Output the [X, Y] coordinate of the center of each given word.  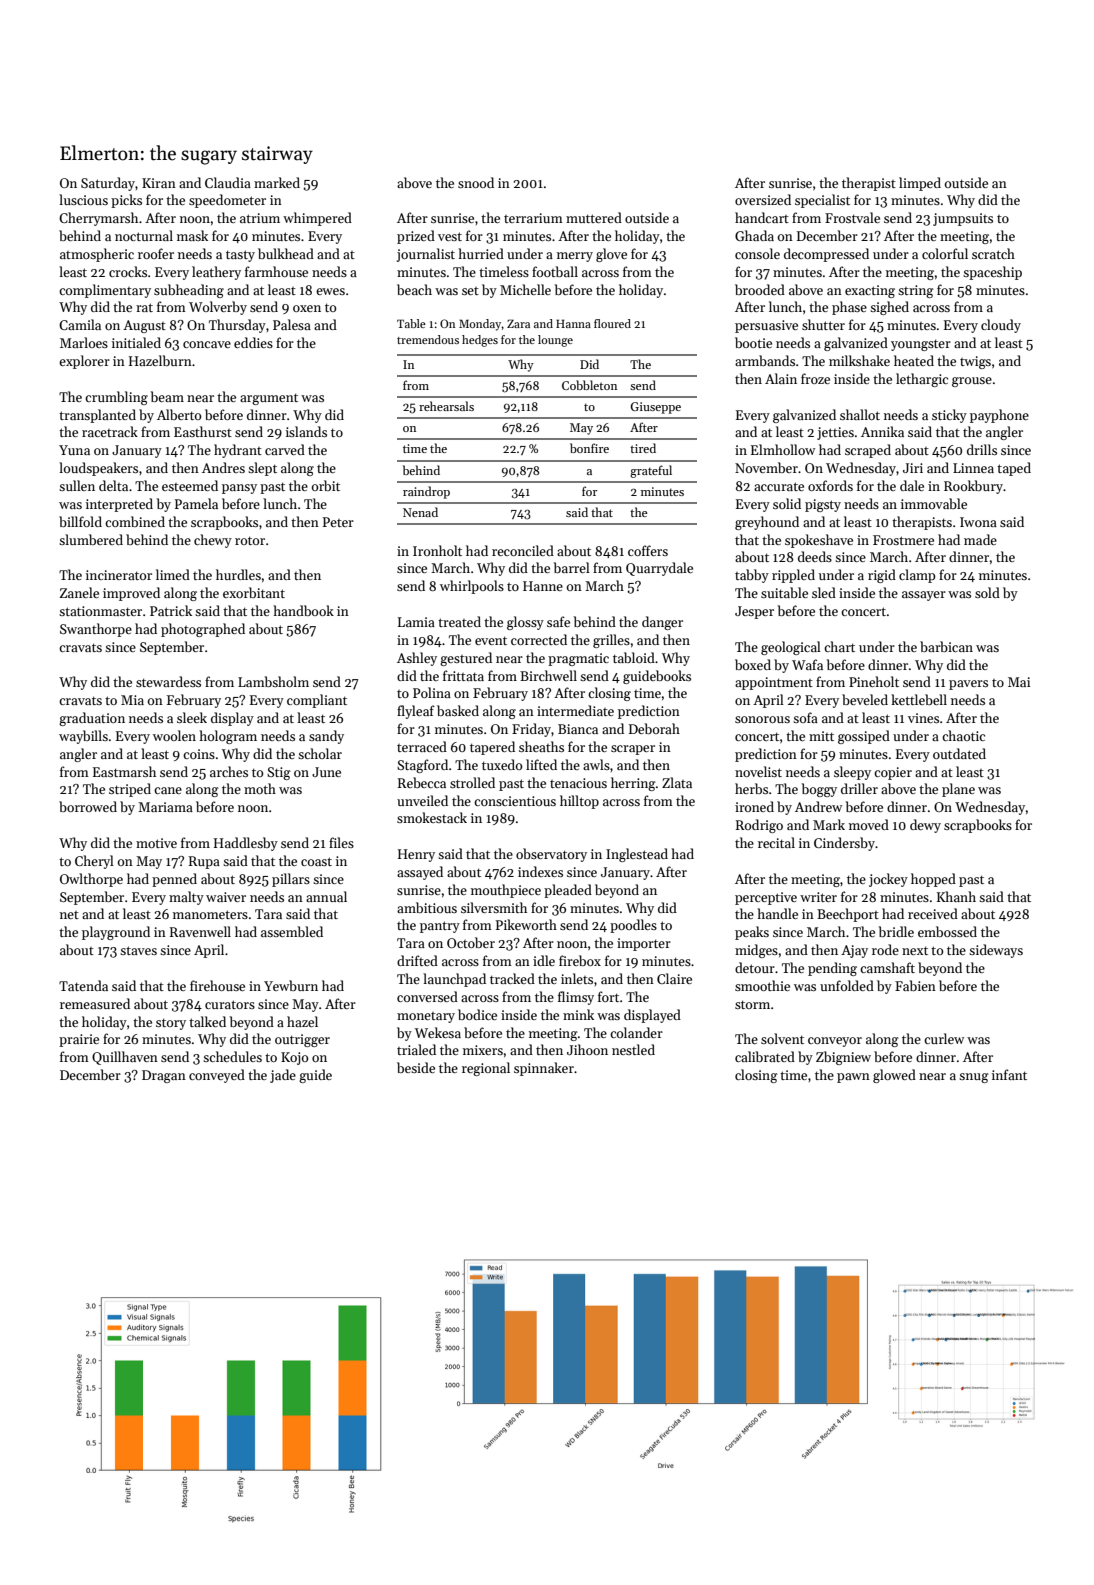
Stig [279, 773]
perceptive [766, 898]
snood [476, 182]
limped [920, 184]
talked [207, 1021]
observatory [551, 855]
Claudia [228, 182]
